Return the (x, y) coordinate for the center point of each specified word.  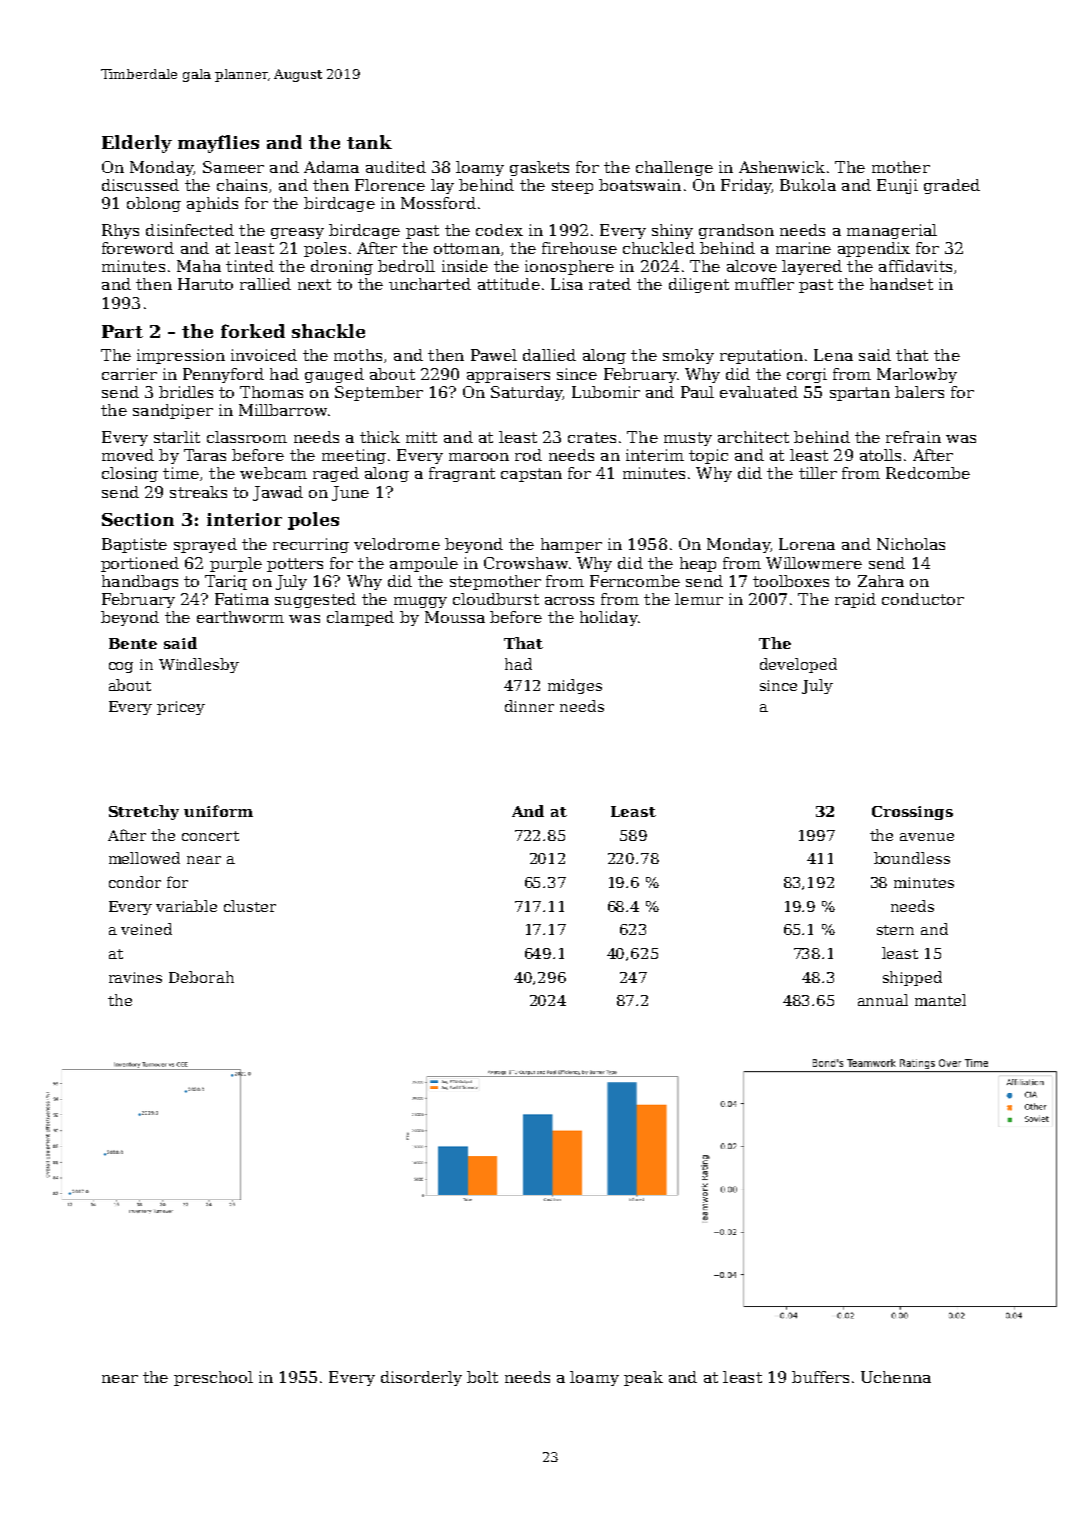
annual (883, 1000)
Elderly (137, 144)
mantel (940, 1000)
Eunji (897, 186)
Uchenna (896, 1377)
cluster (250, 906)
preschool (213, 1378)
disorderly (421, 1378)
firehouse (579, 248)
